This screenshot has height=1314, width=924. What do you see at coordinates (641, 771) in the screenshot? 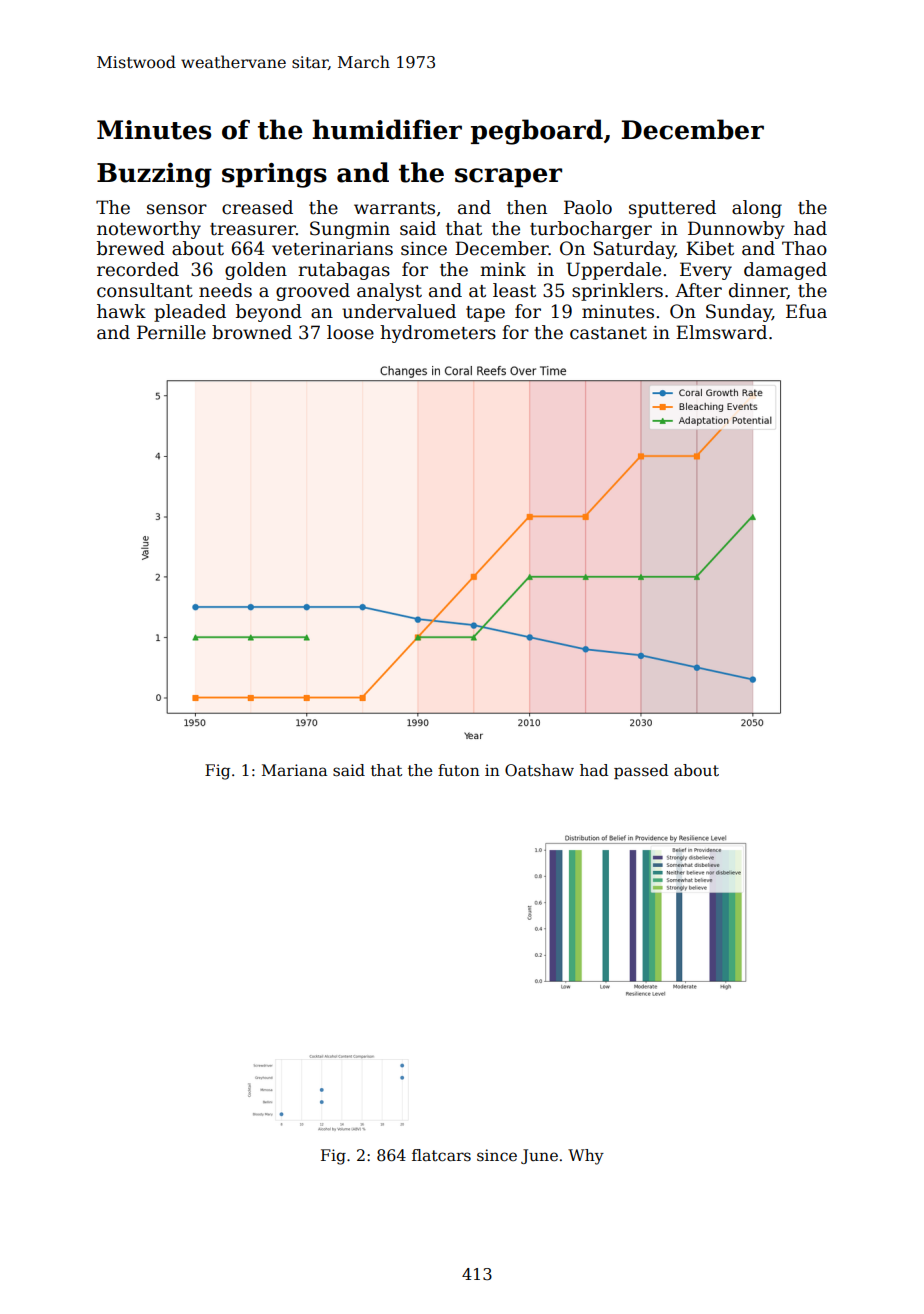
I see `passed` at bounding box center [641, 771].
